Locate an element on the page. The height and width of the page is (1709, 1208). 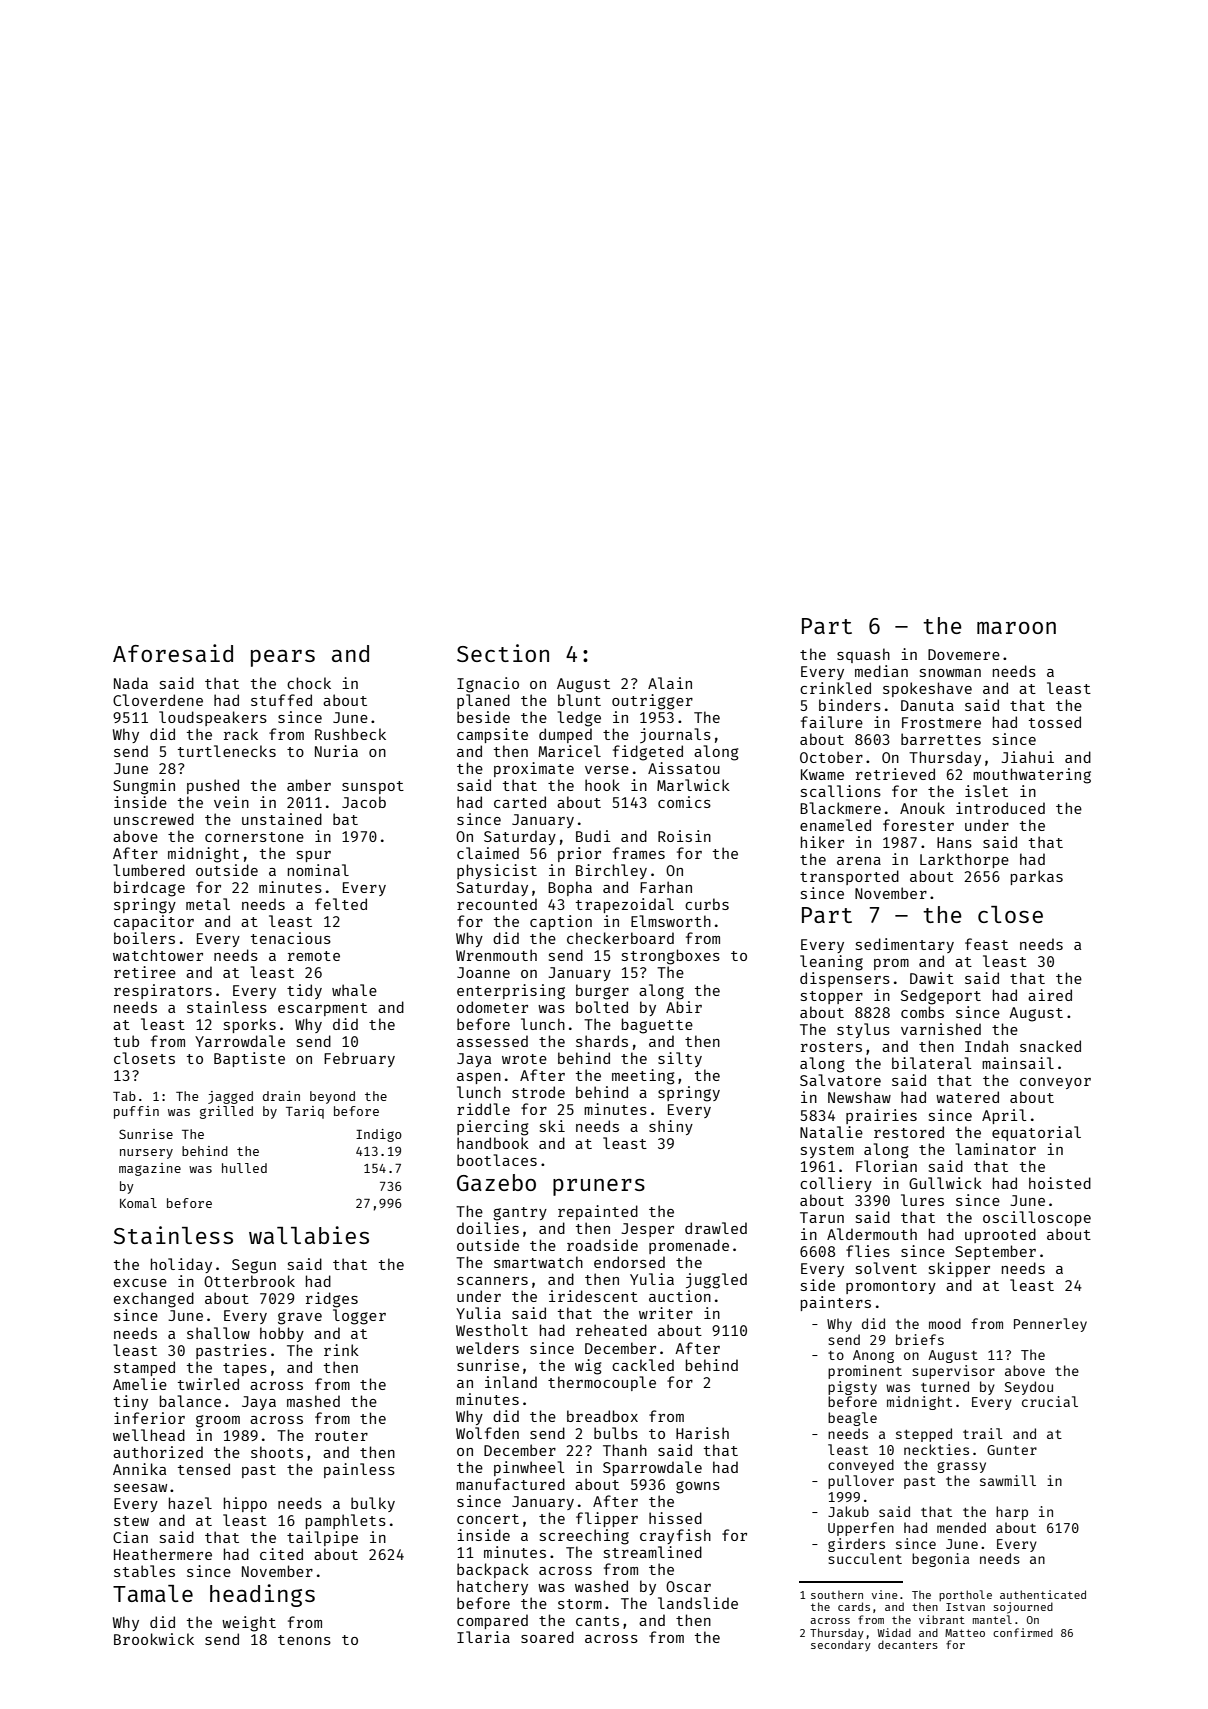
maroon is located at coordinates (1016, 628).
